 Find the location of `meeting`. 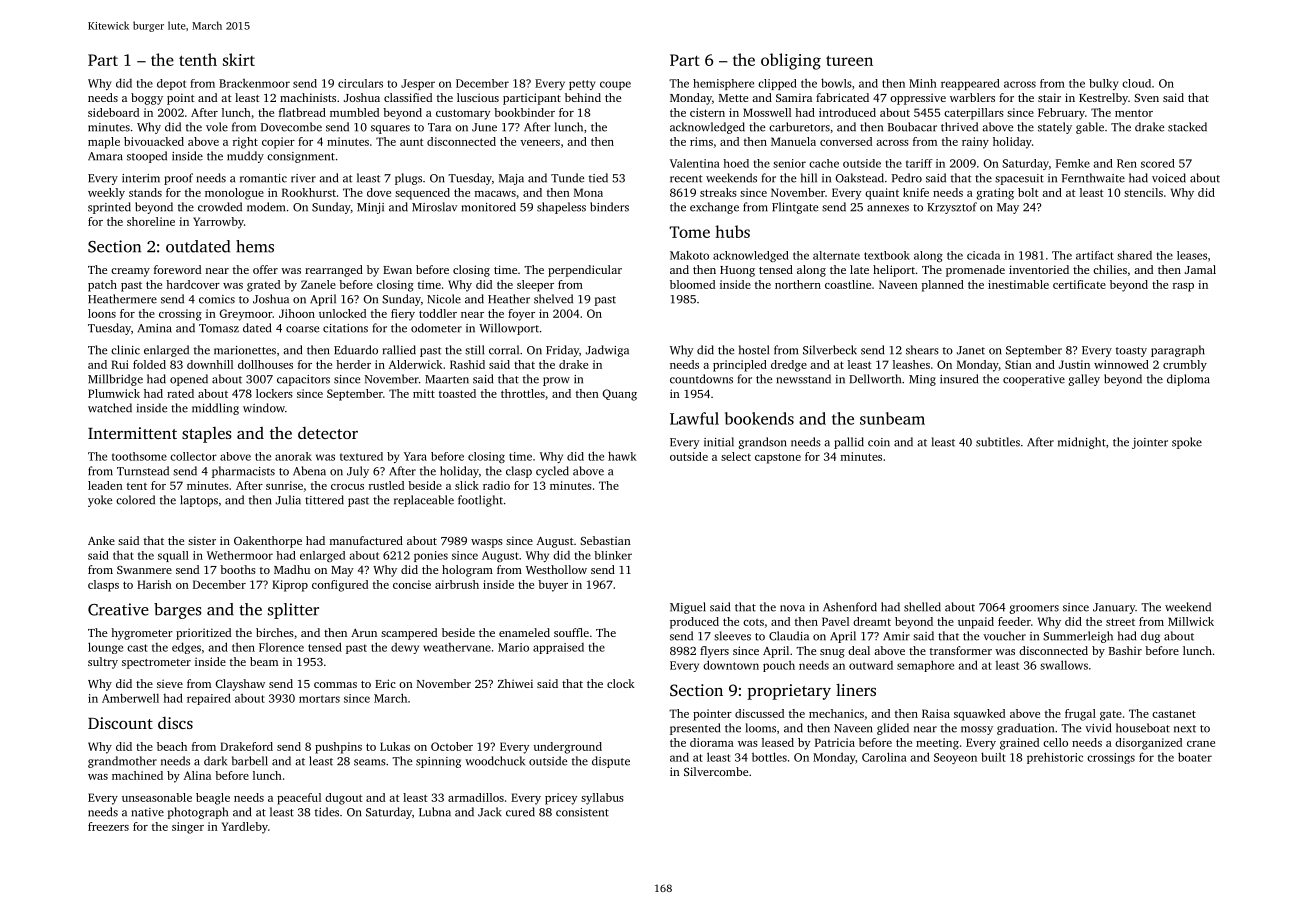

meeting is located at coordinates (937, 744).
